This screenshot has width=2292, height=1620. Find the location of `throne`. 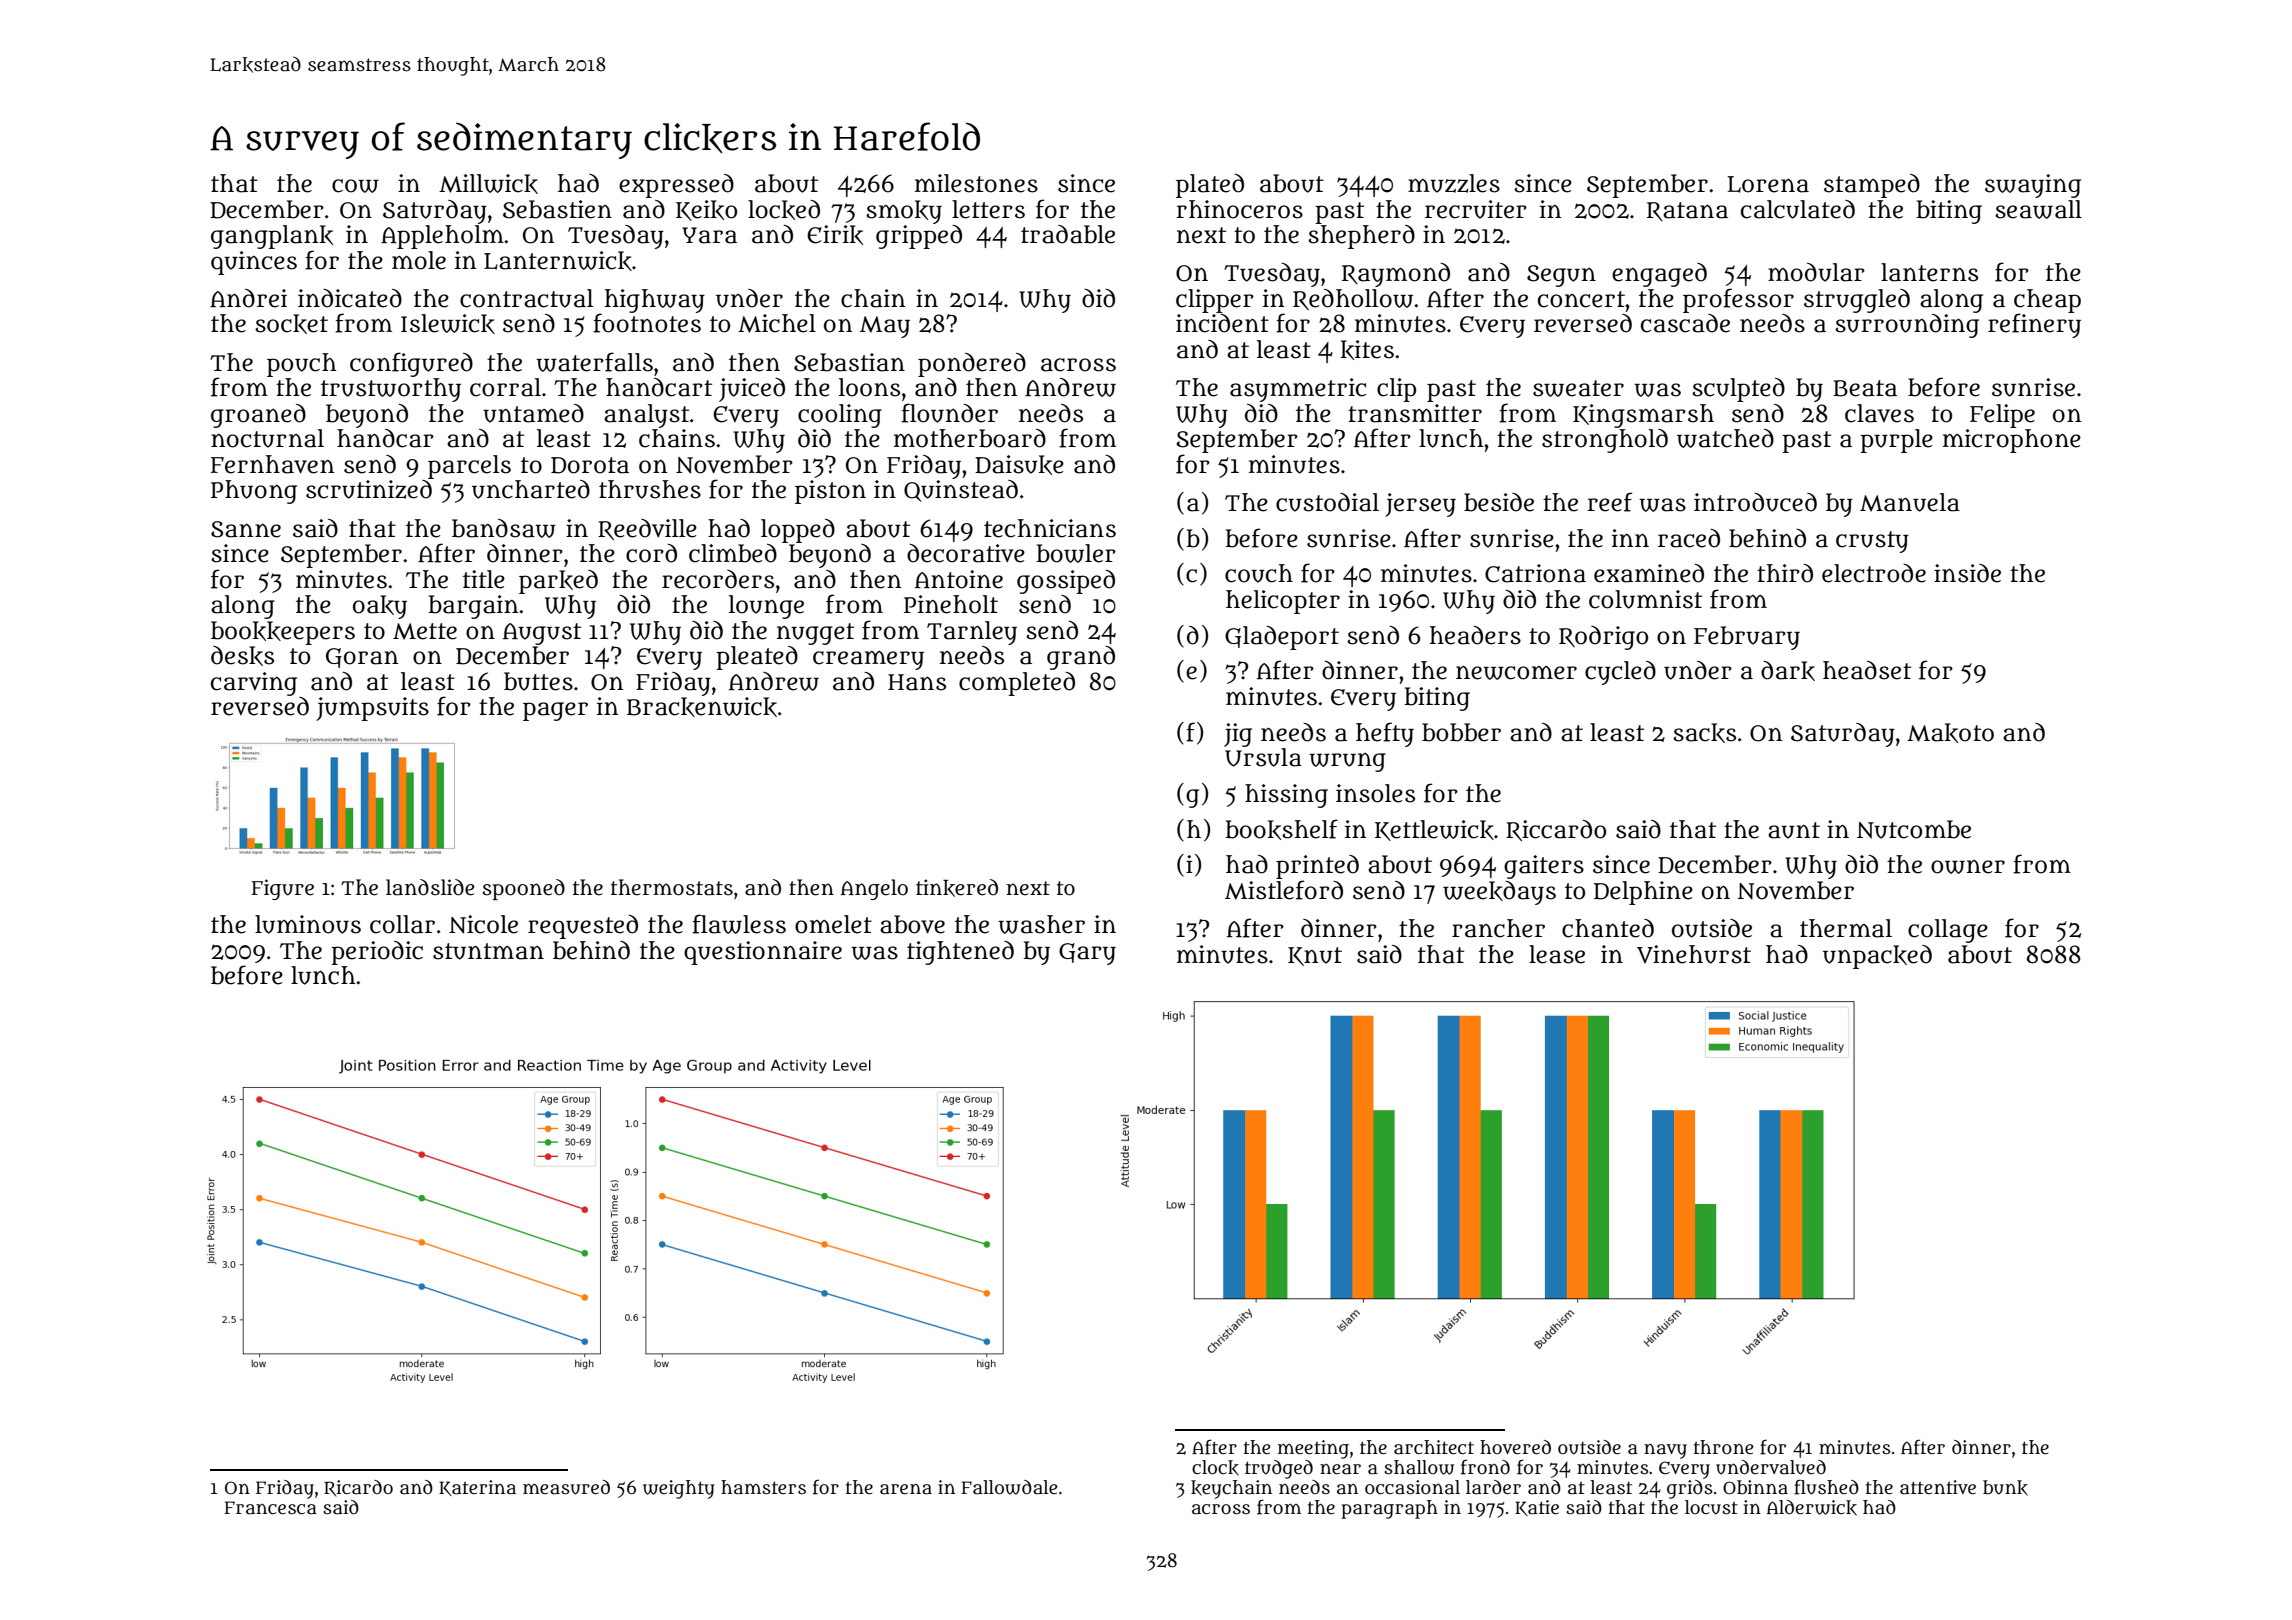

throne is located at coordinates (1724, 1447).
